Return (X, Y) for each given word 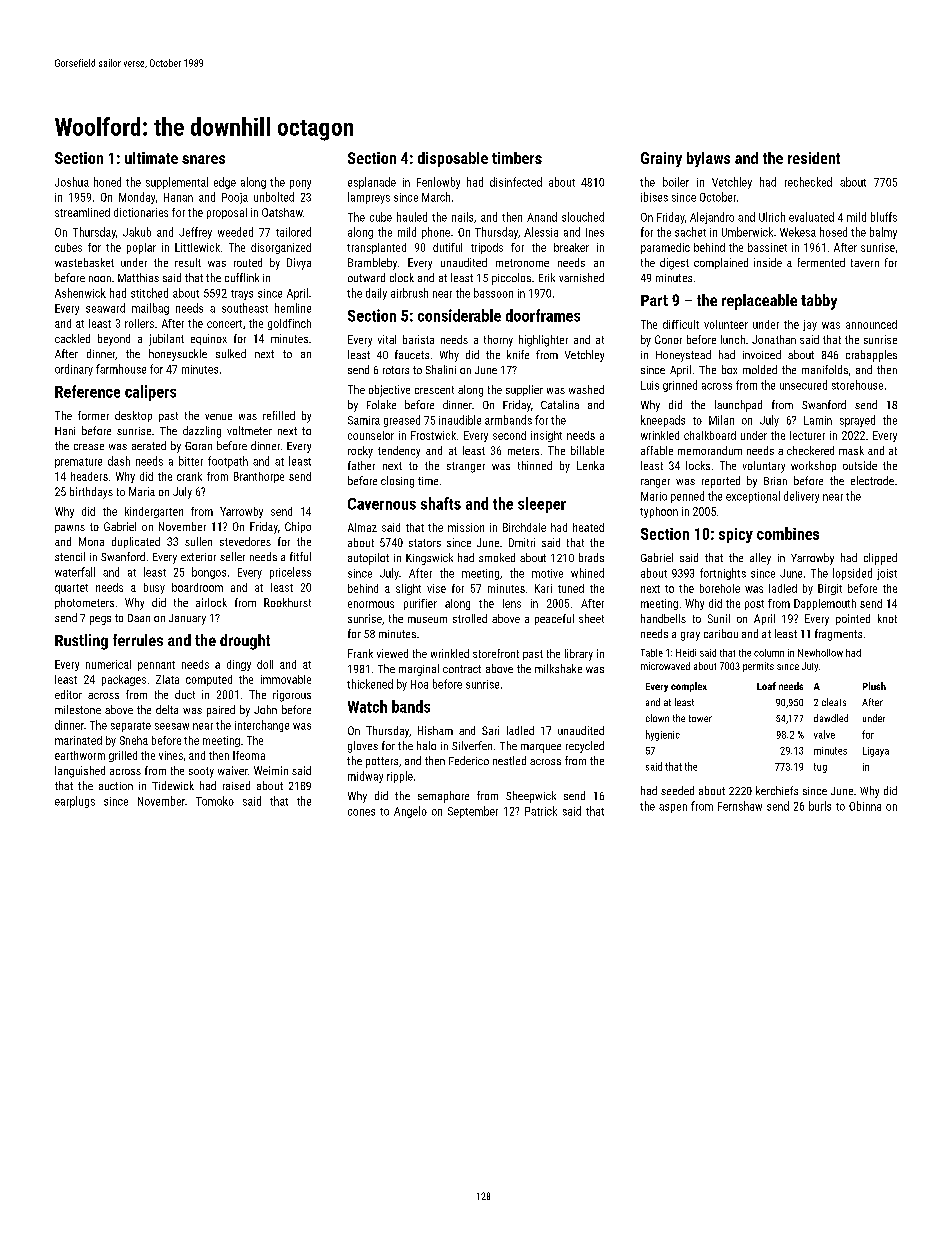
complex (689, 687)
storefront (496, 653)
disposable (453, 159)
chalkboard (710, 435)
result (188, 262)
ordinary (74, 370)
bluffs (884, 217)
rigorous (292, 696)
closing (397, 482)
